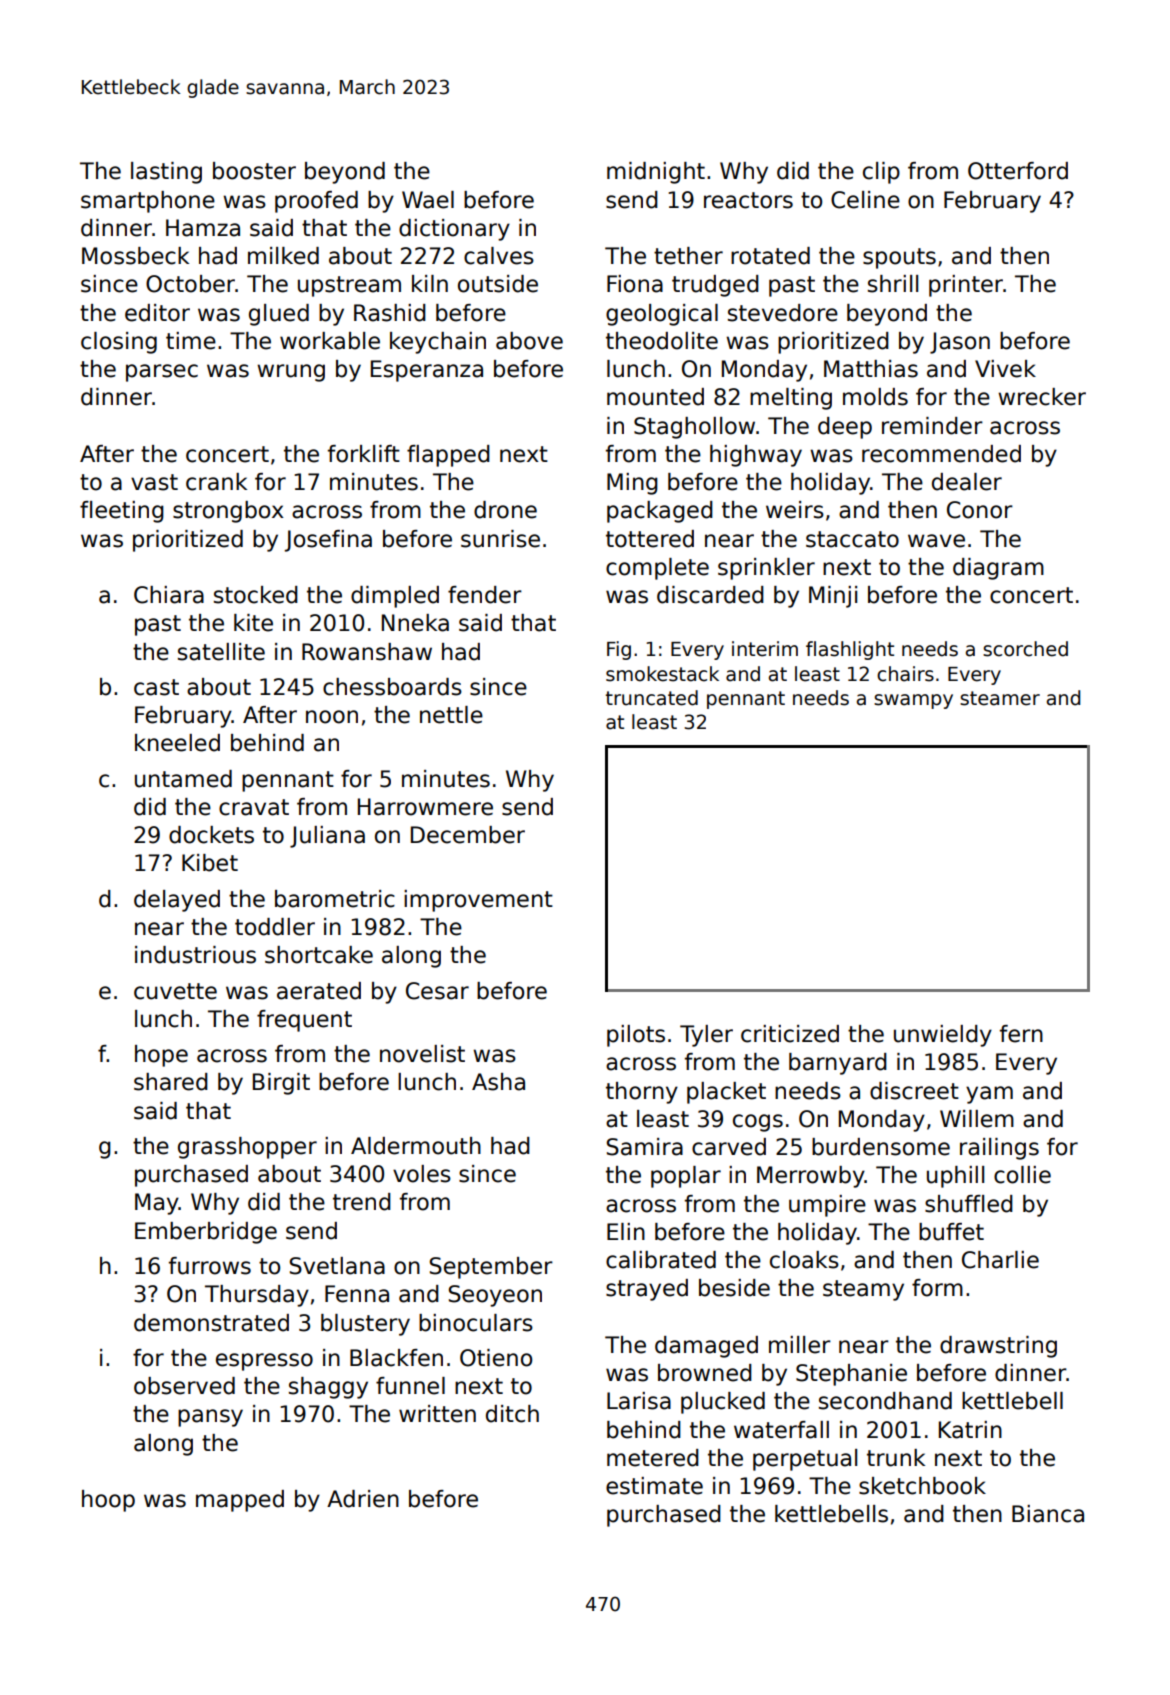 This document has height=1695, width=1170. What do you see at coordinates (636, 1036) in the document?
I see `pilots` at bounding box center [636, 1036].
